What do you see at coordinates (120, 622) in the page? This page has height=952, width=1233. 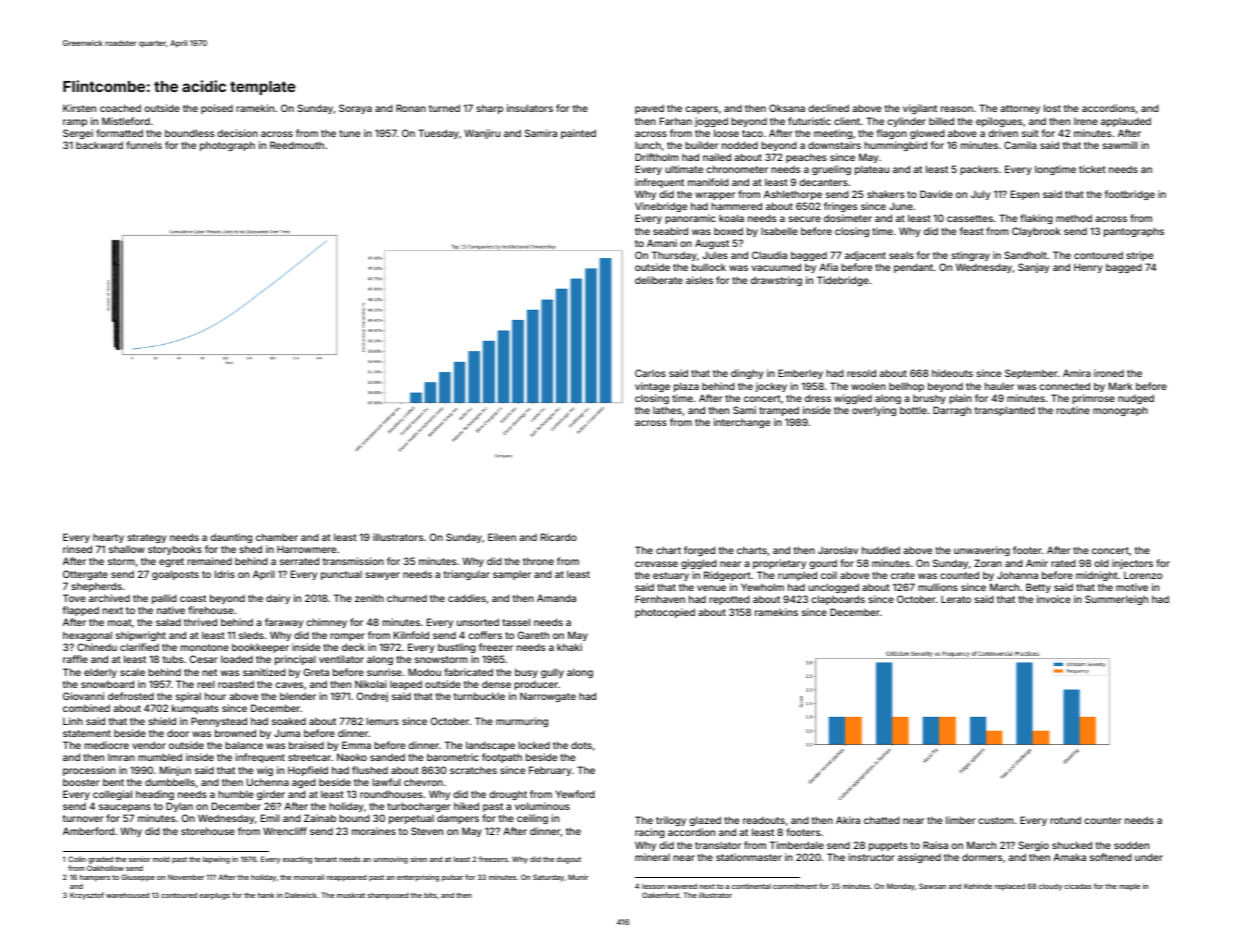 I see `moat` at bounding box center [120, 622].
